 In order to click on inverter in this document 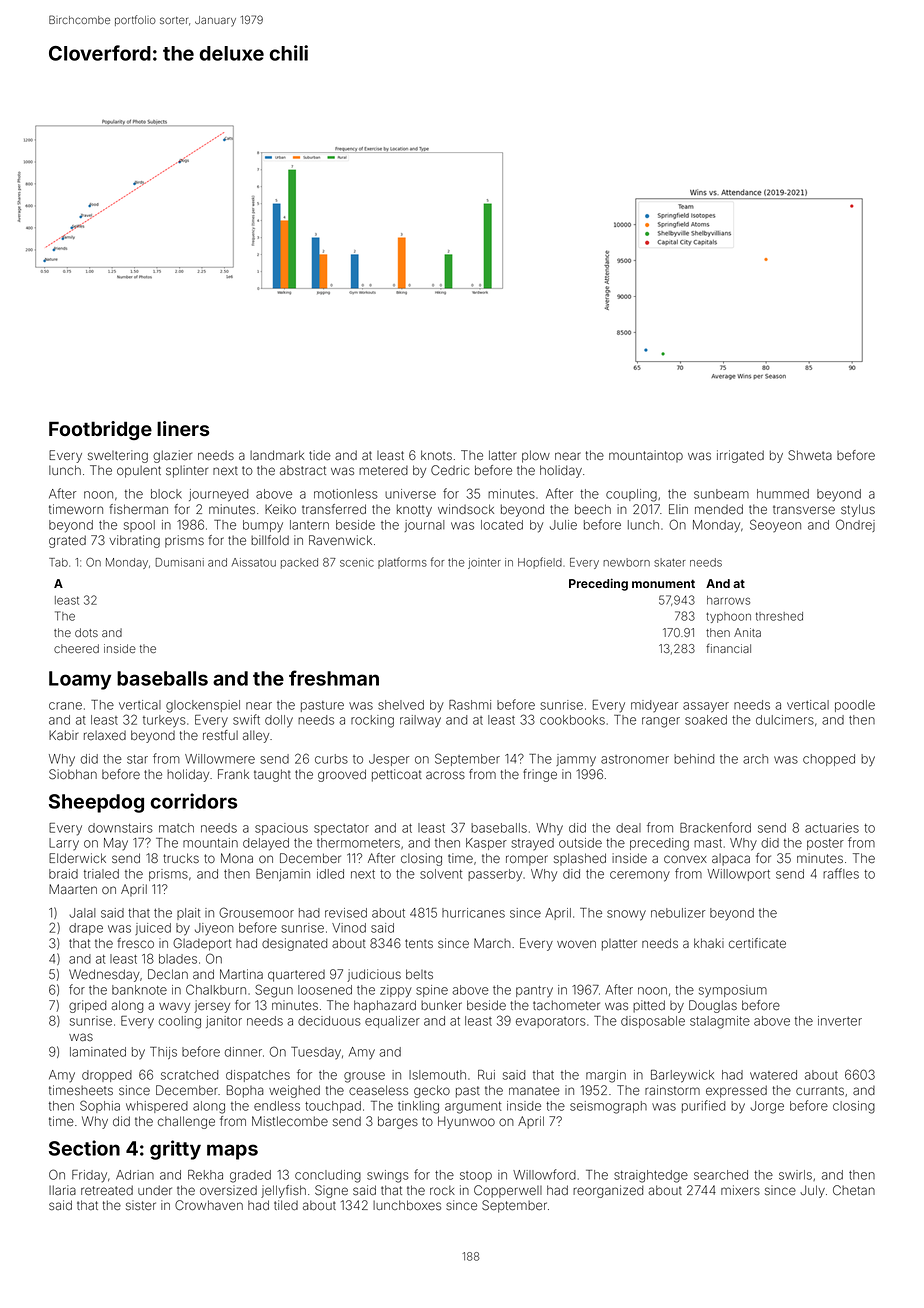, I will do `click(840, 1021)`.
